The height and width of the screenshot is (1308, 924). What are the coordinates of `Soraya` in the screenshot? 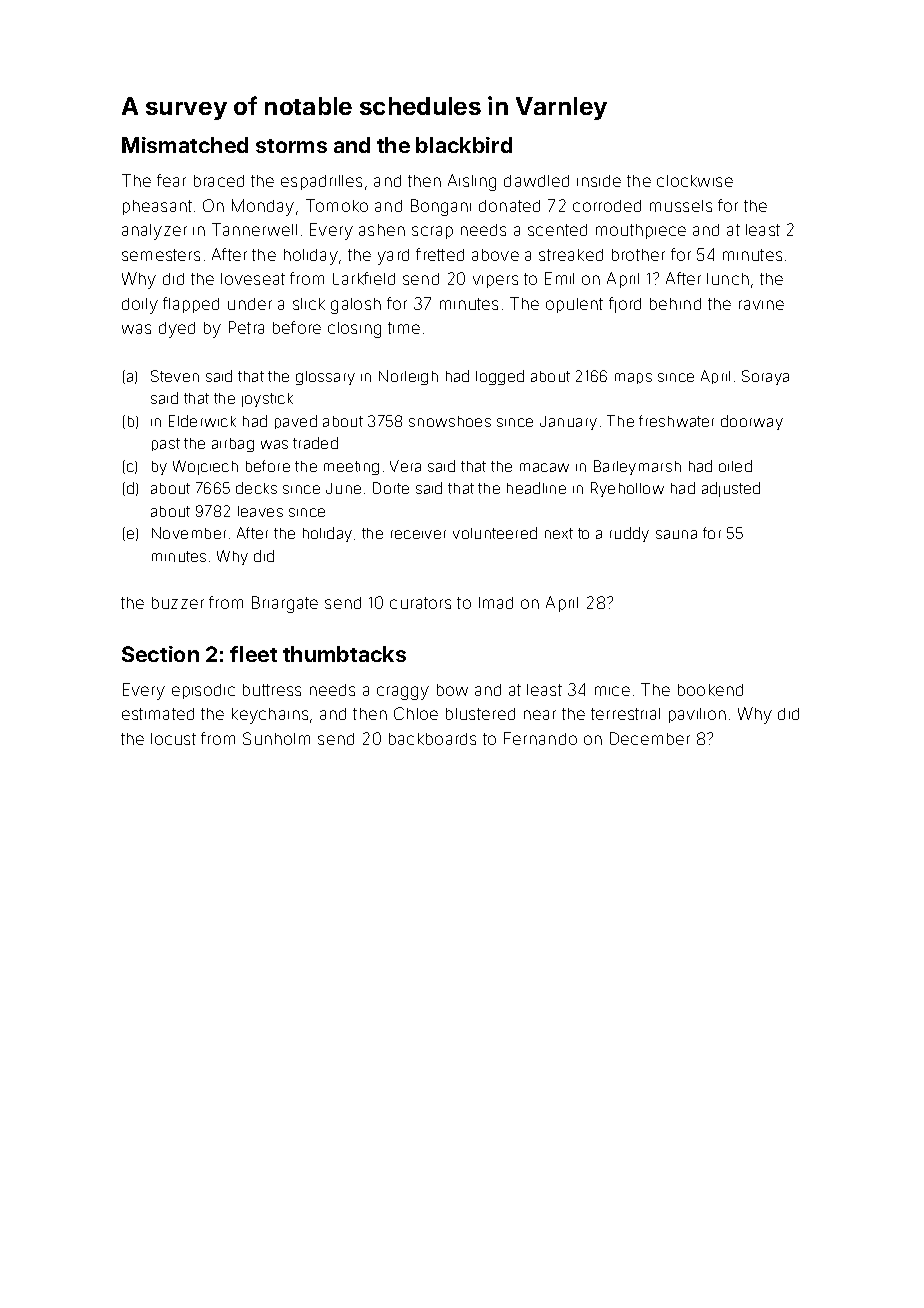 It's located at (765, 377).
